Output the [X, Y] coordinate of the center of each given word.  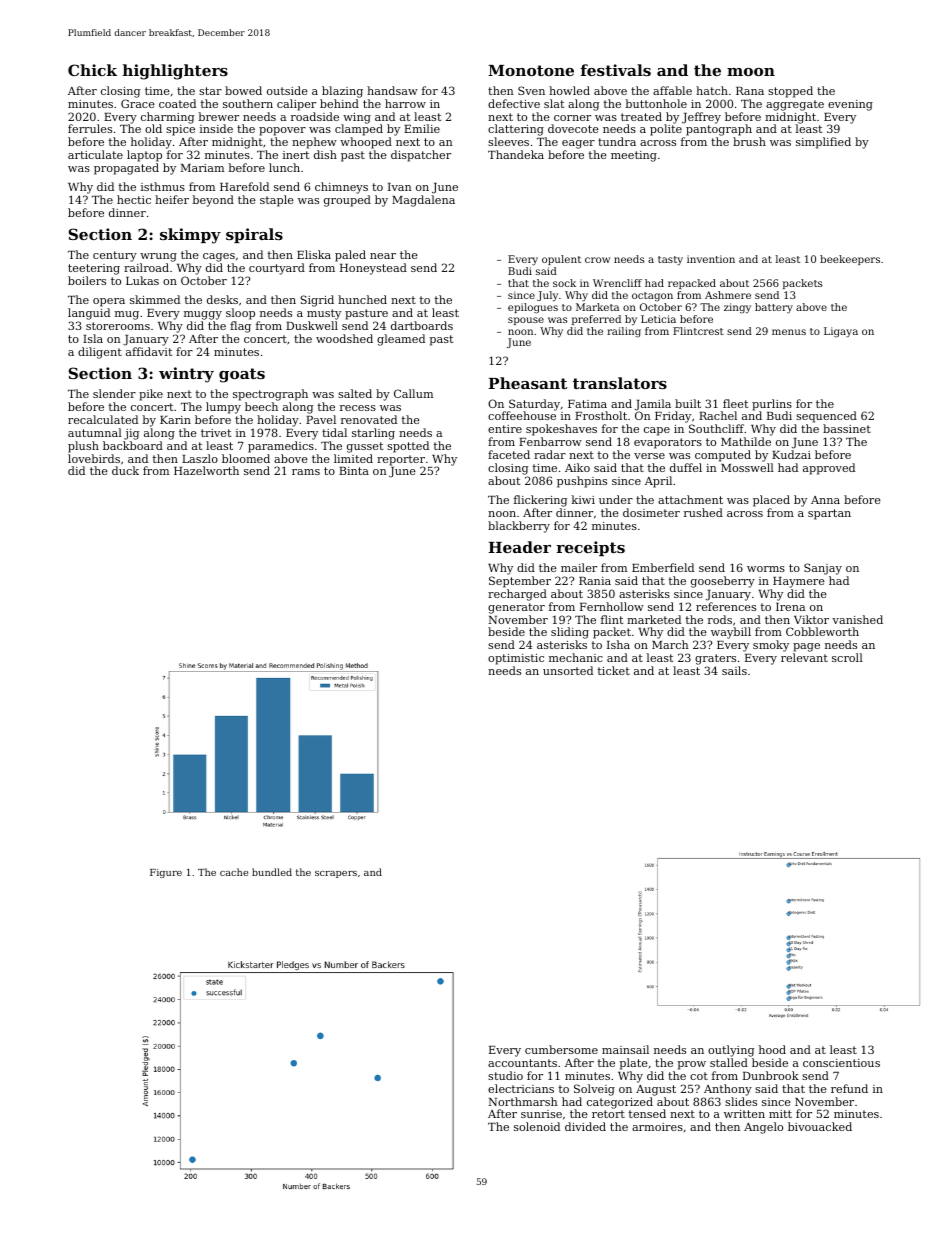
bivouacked [820, 1126]
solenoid [537, 1126]
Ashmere [728, 295]
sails [734, 670]
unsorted [568, 670]
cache [234, 872]
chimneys [341, 188]
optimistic [516, 659]
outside [287, 90]
